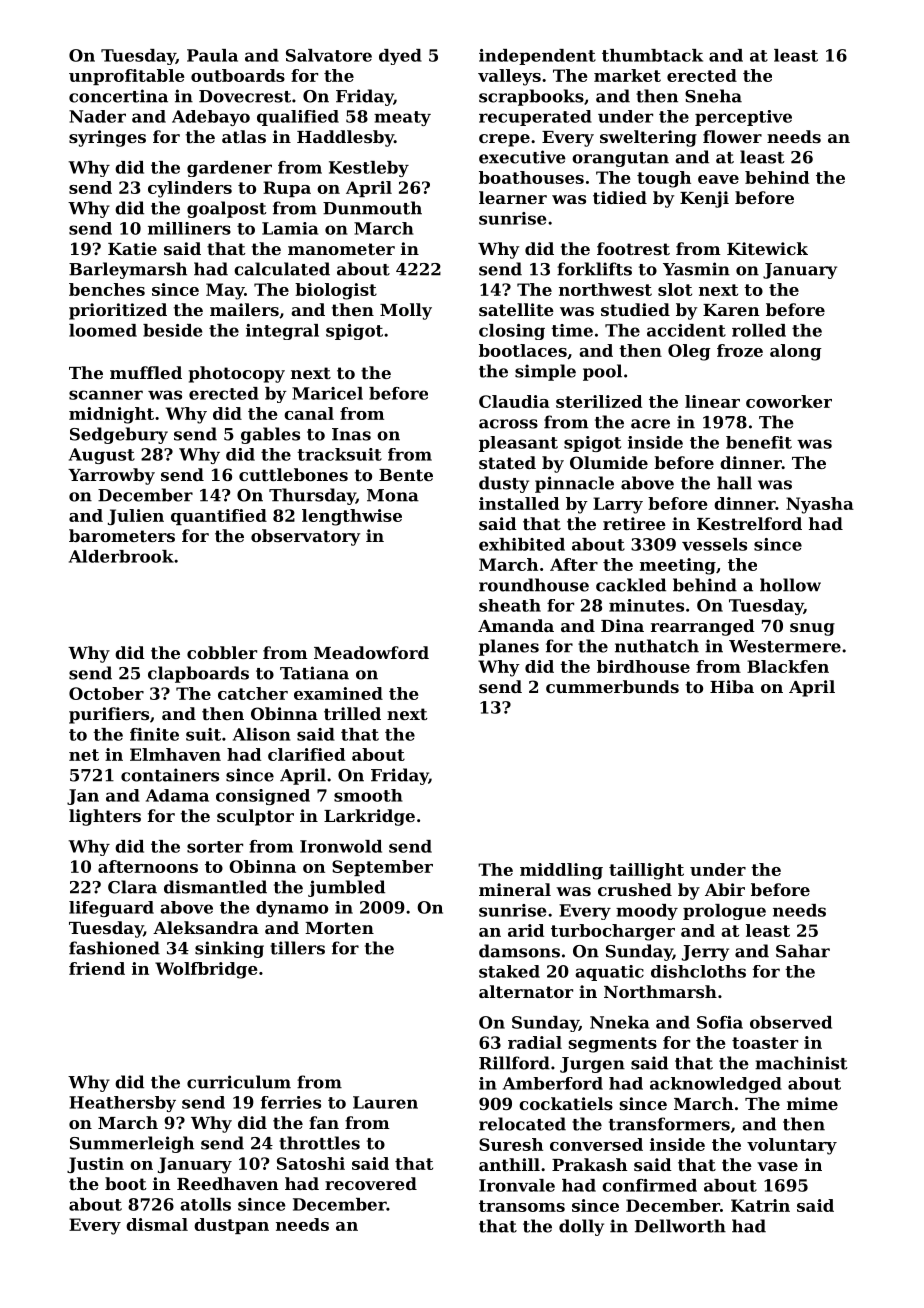  I want to click on Salvatore, so click(329, 55).
